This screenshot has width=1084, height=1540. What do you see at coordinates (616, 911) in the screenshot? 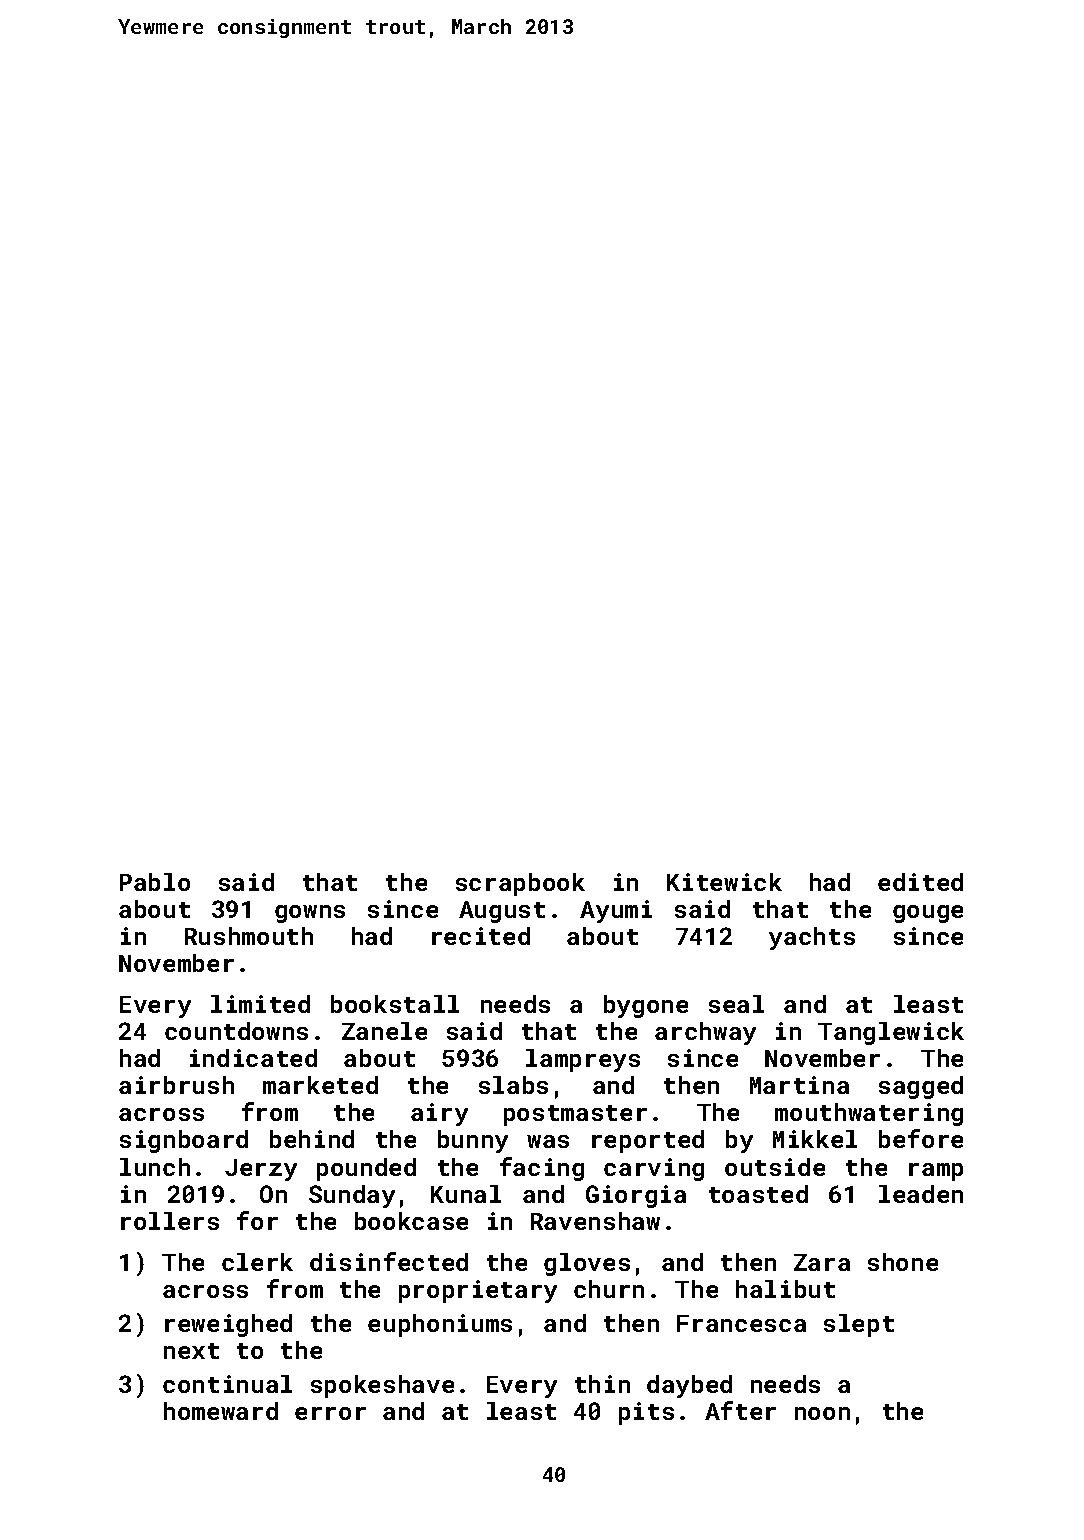
I see `Ayumi` at bounding box center [616, 911].
